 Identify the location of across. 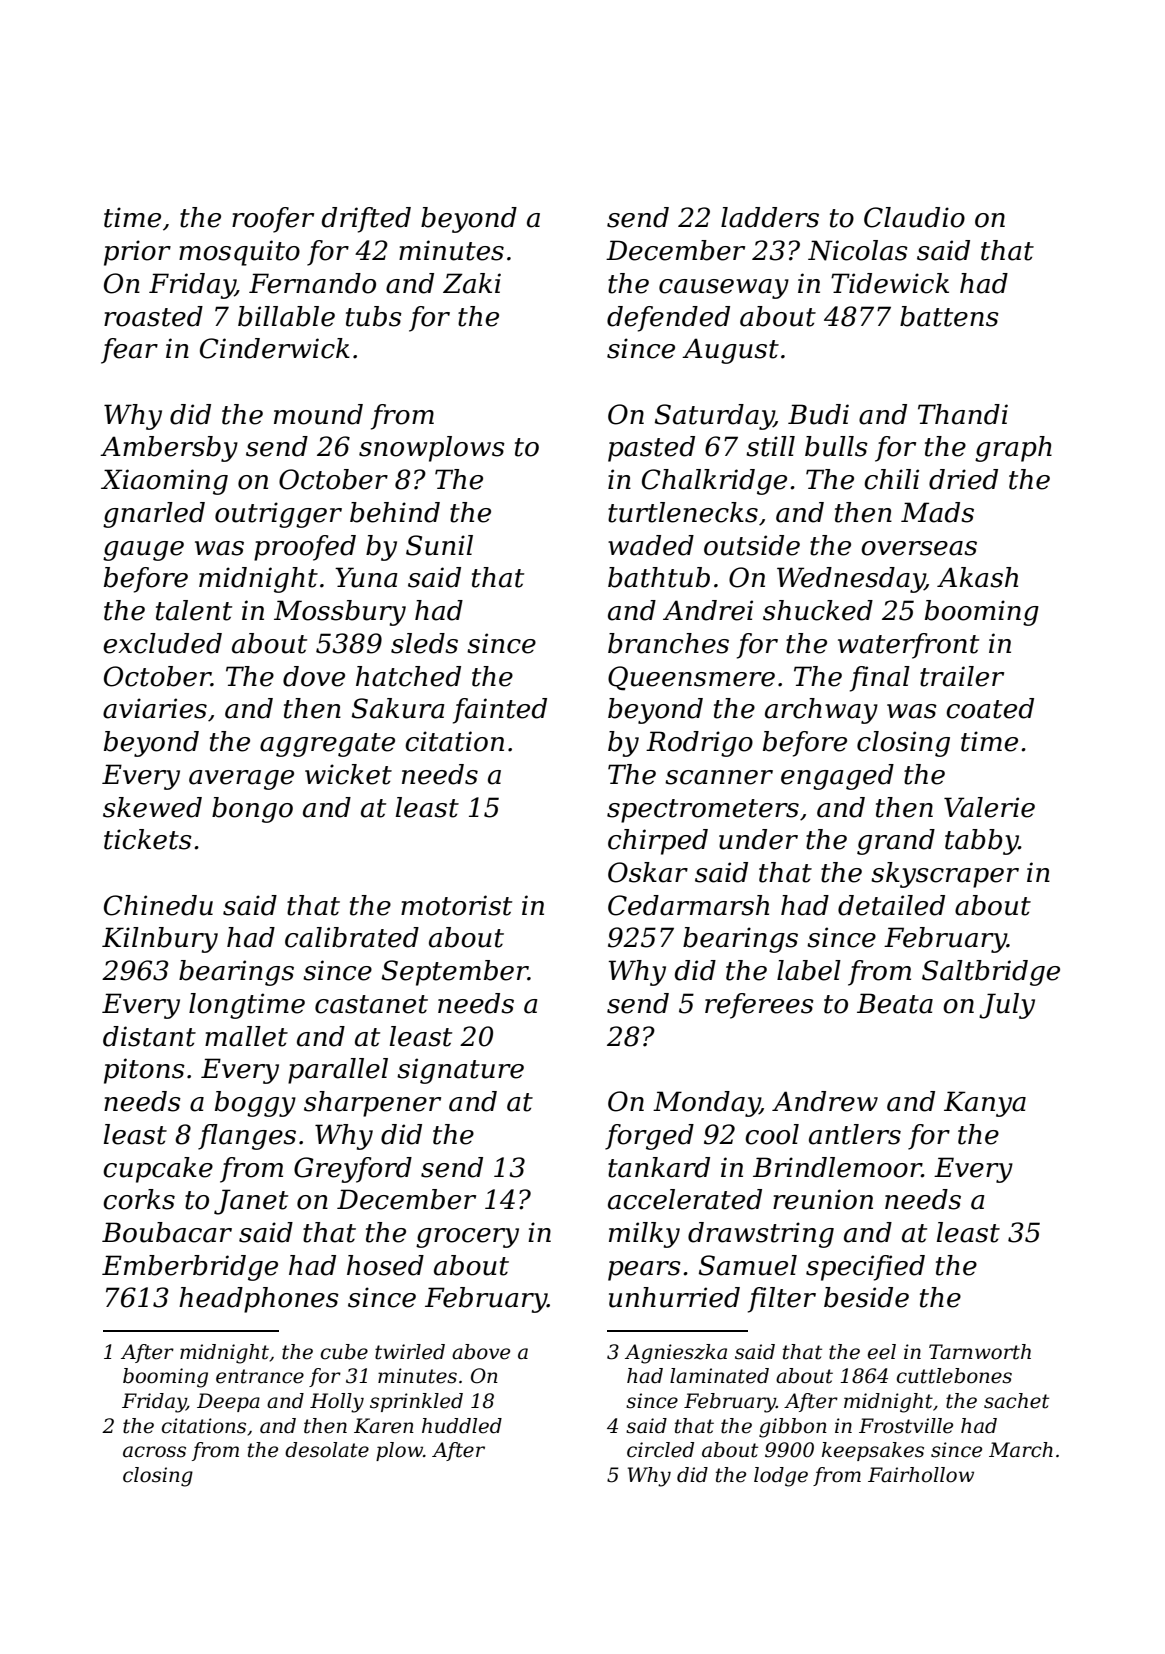
(154, 1452).
